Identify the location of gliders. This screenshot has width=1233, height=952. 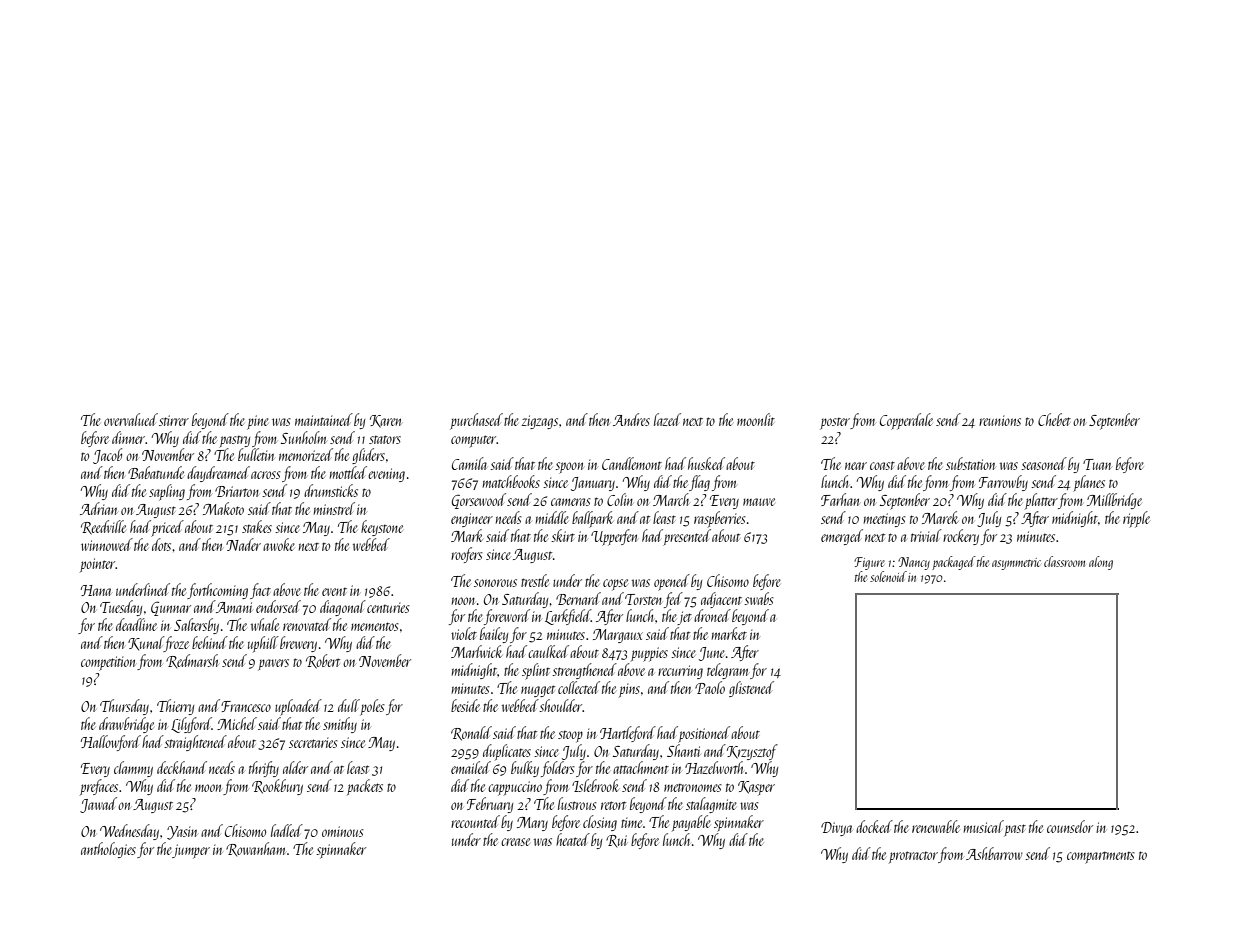
(368, 456).
